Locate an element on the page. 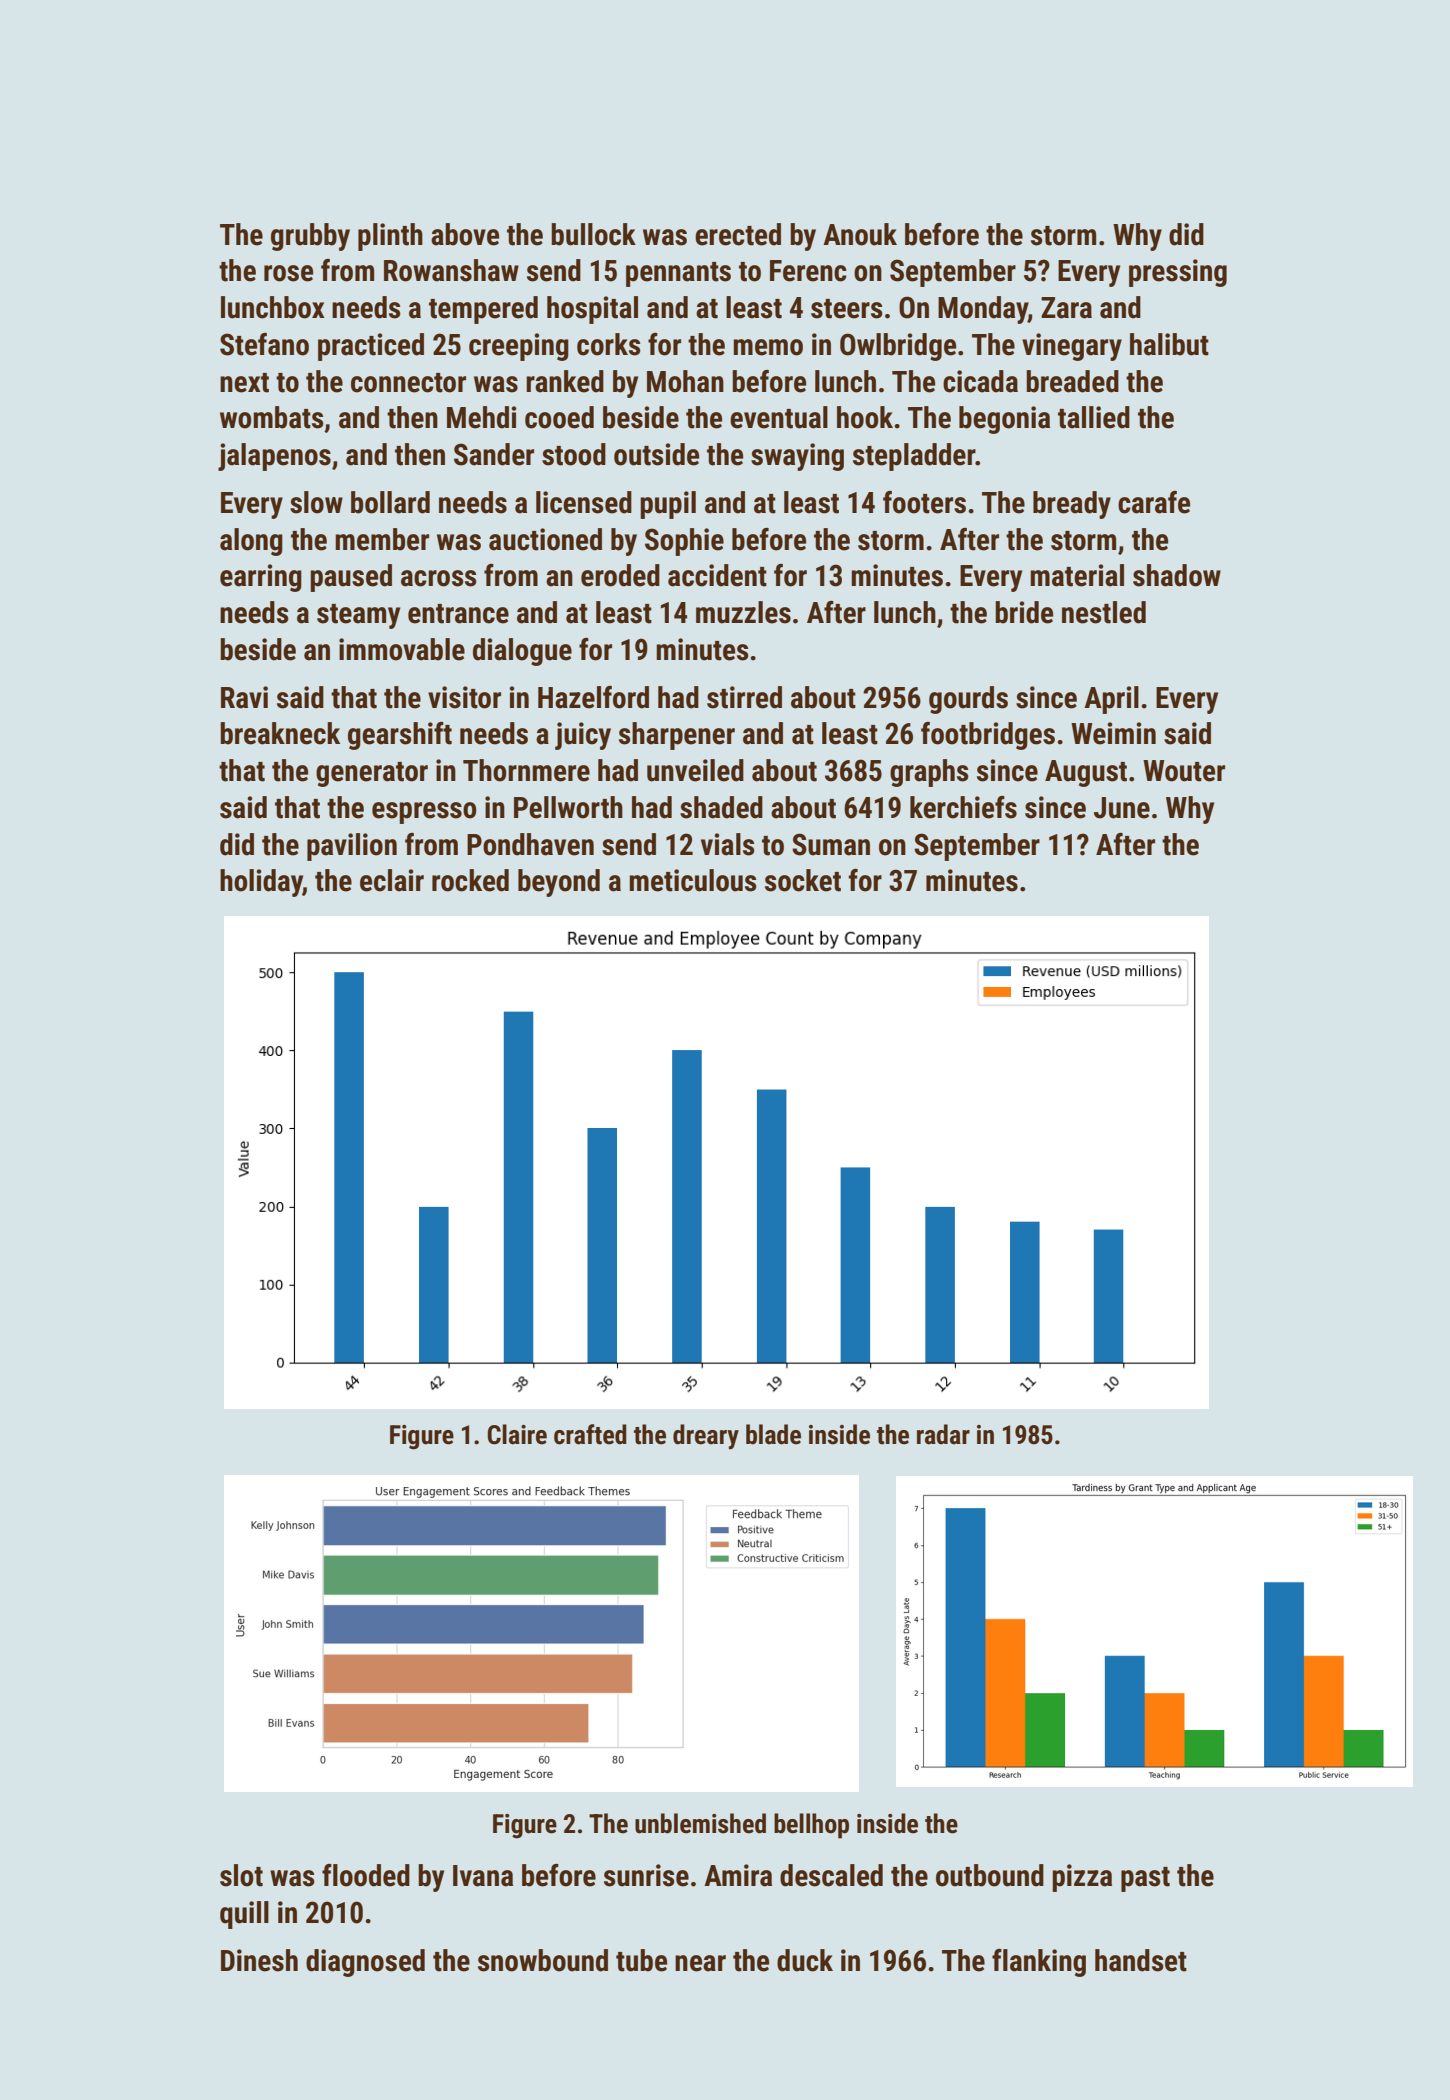  next is located at coordinates (244, 383).
